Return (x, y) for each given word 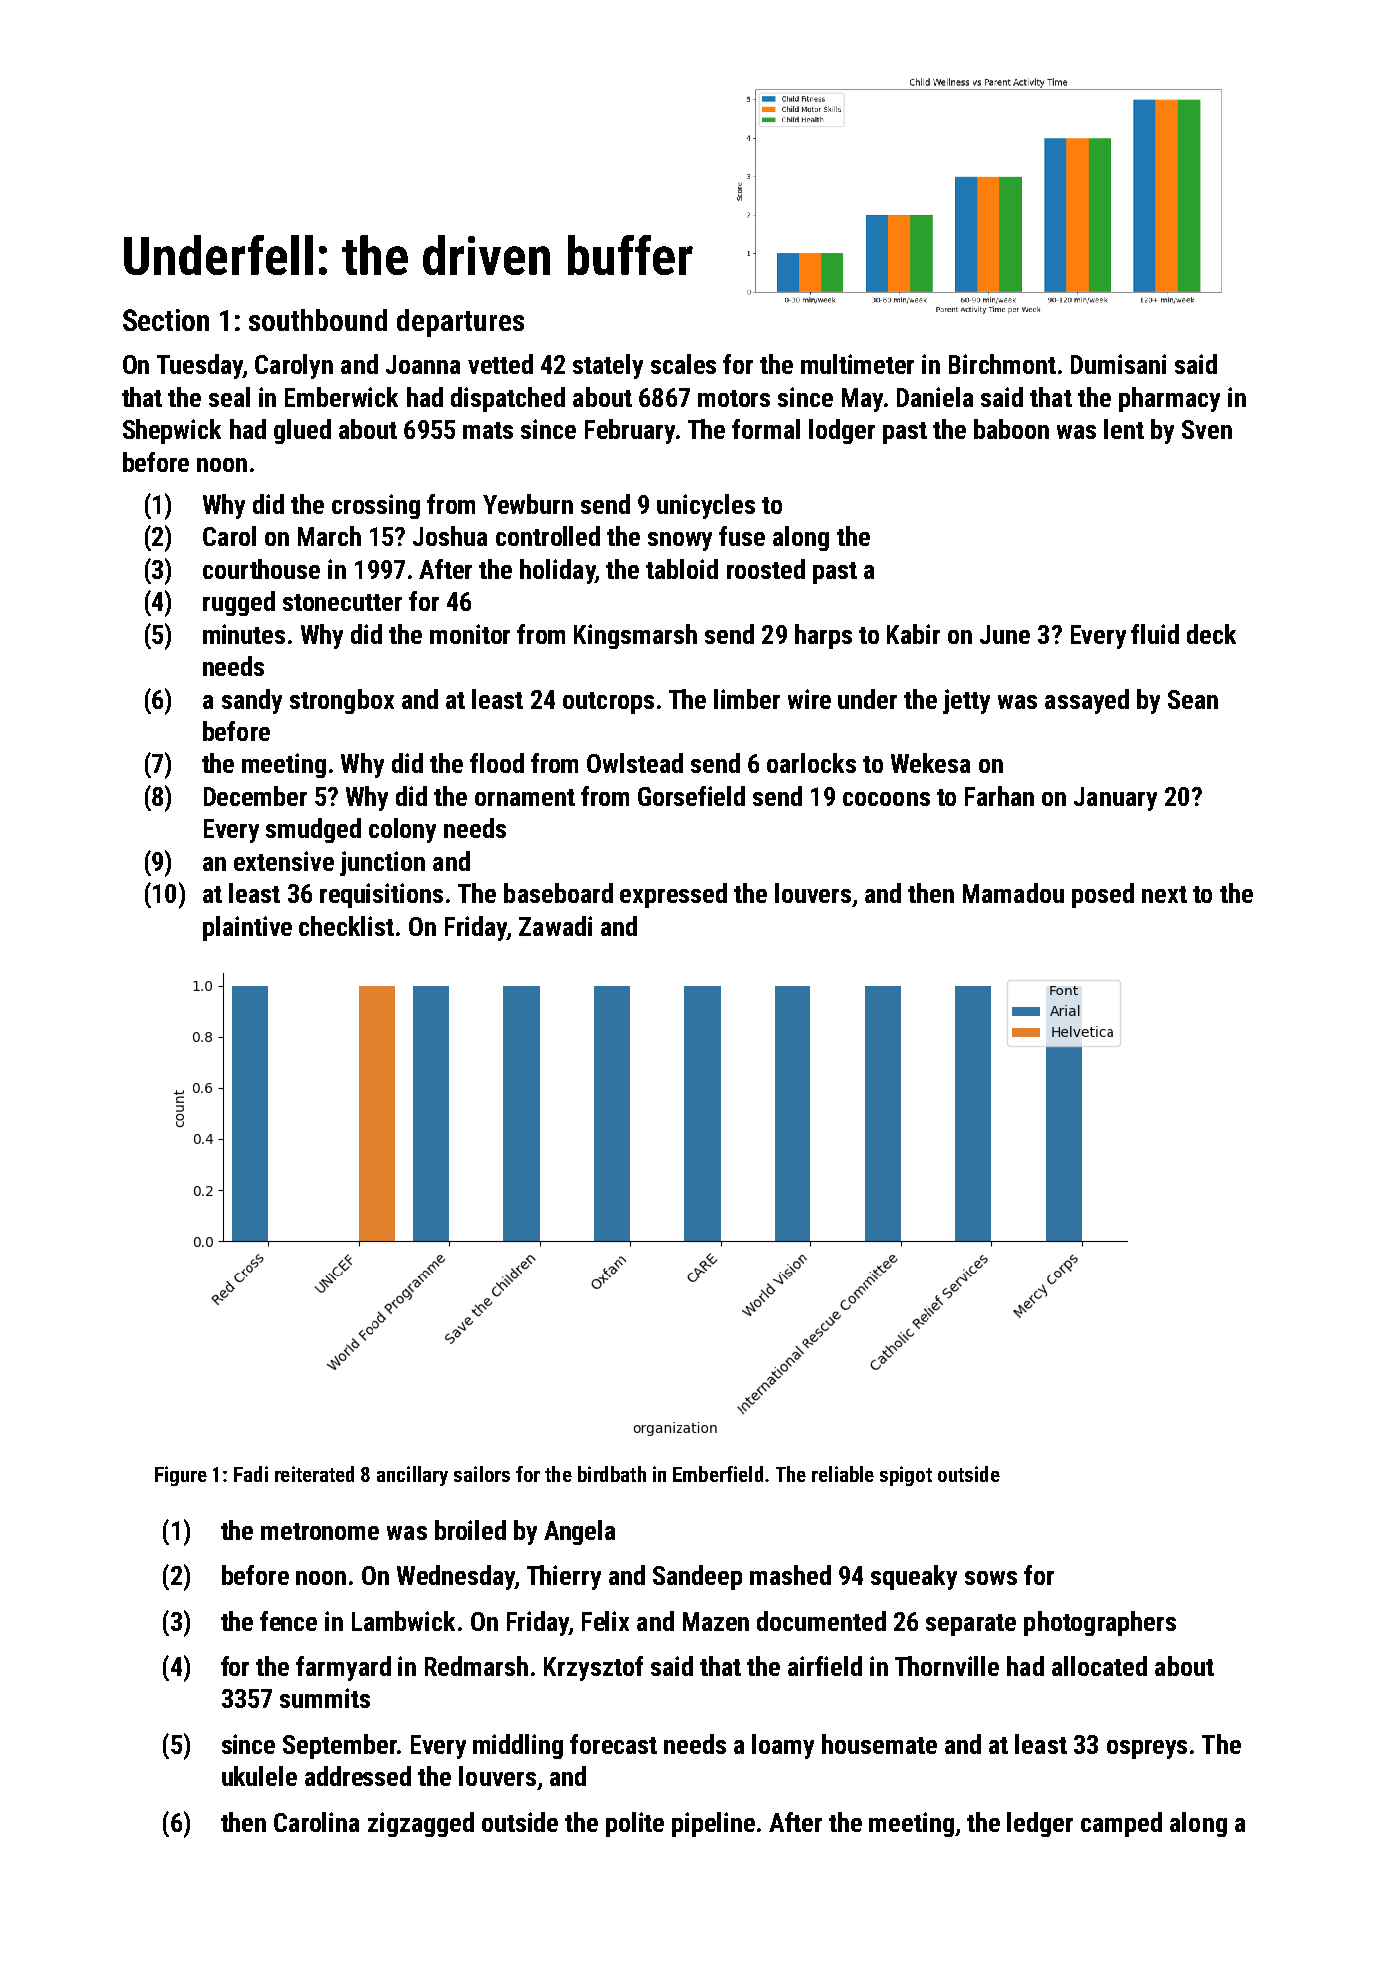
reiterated (314, 1474)
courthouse (261, 569)
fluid (1155, 634)
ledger (1040, 1824)
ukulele (259, 1776)
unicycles (706, 506)
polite (635, 1824)
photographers (1100, 1623)
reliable (843, 1474)
